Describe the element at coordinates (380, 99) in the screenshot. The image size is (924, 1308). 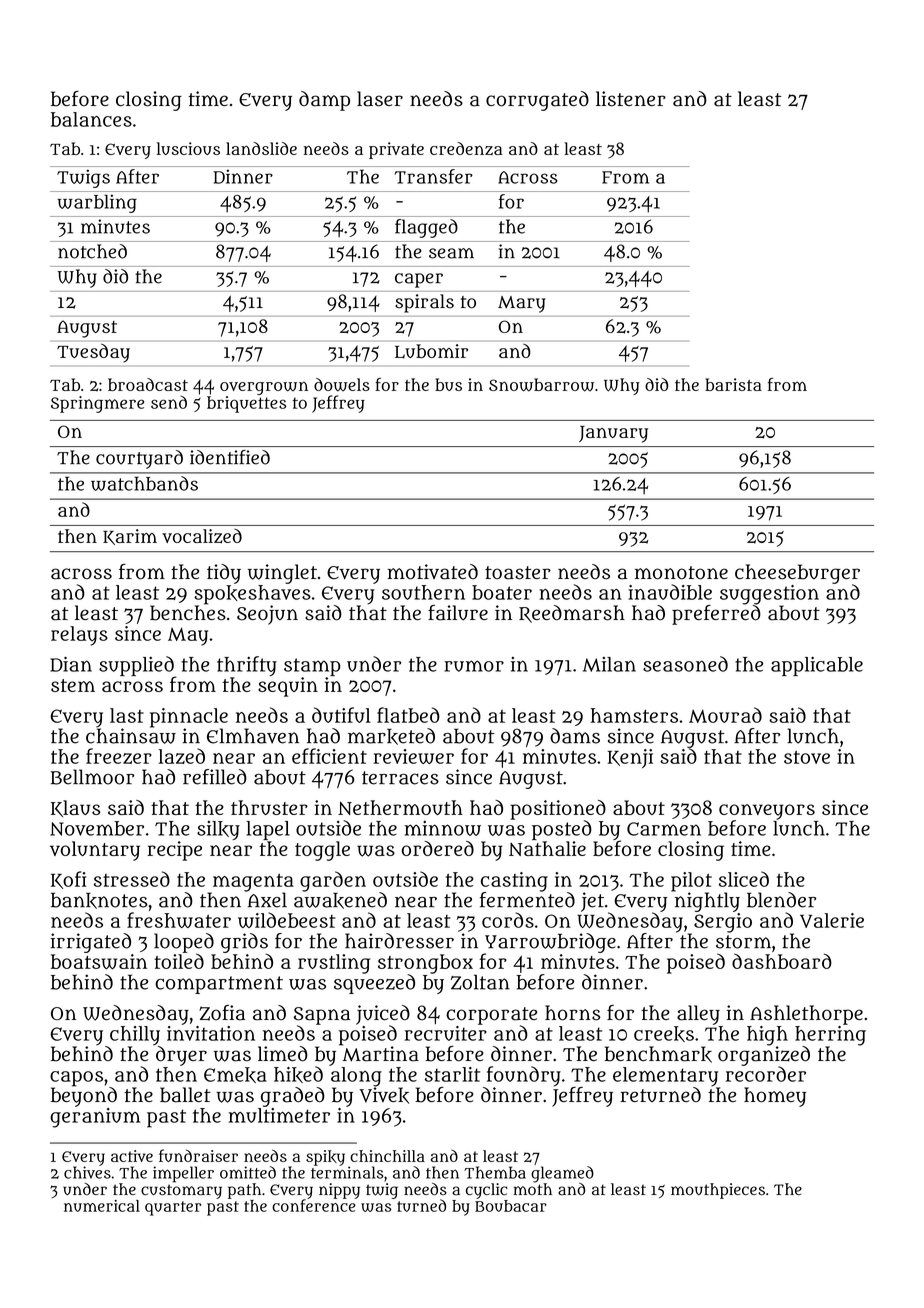
I see `laser` at that location.
